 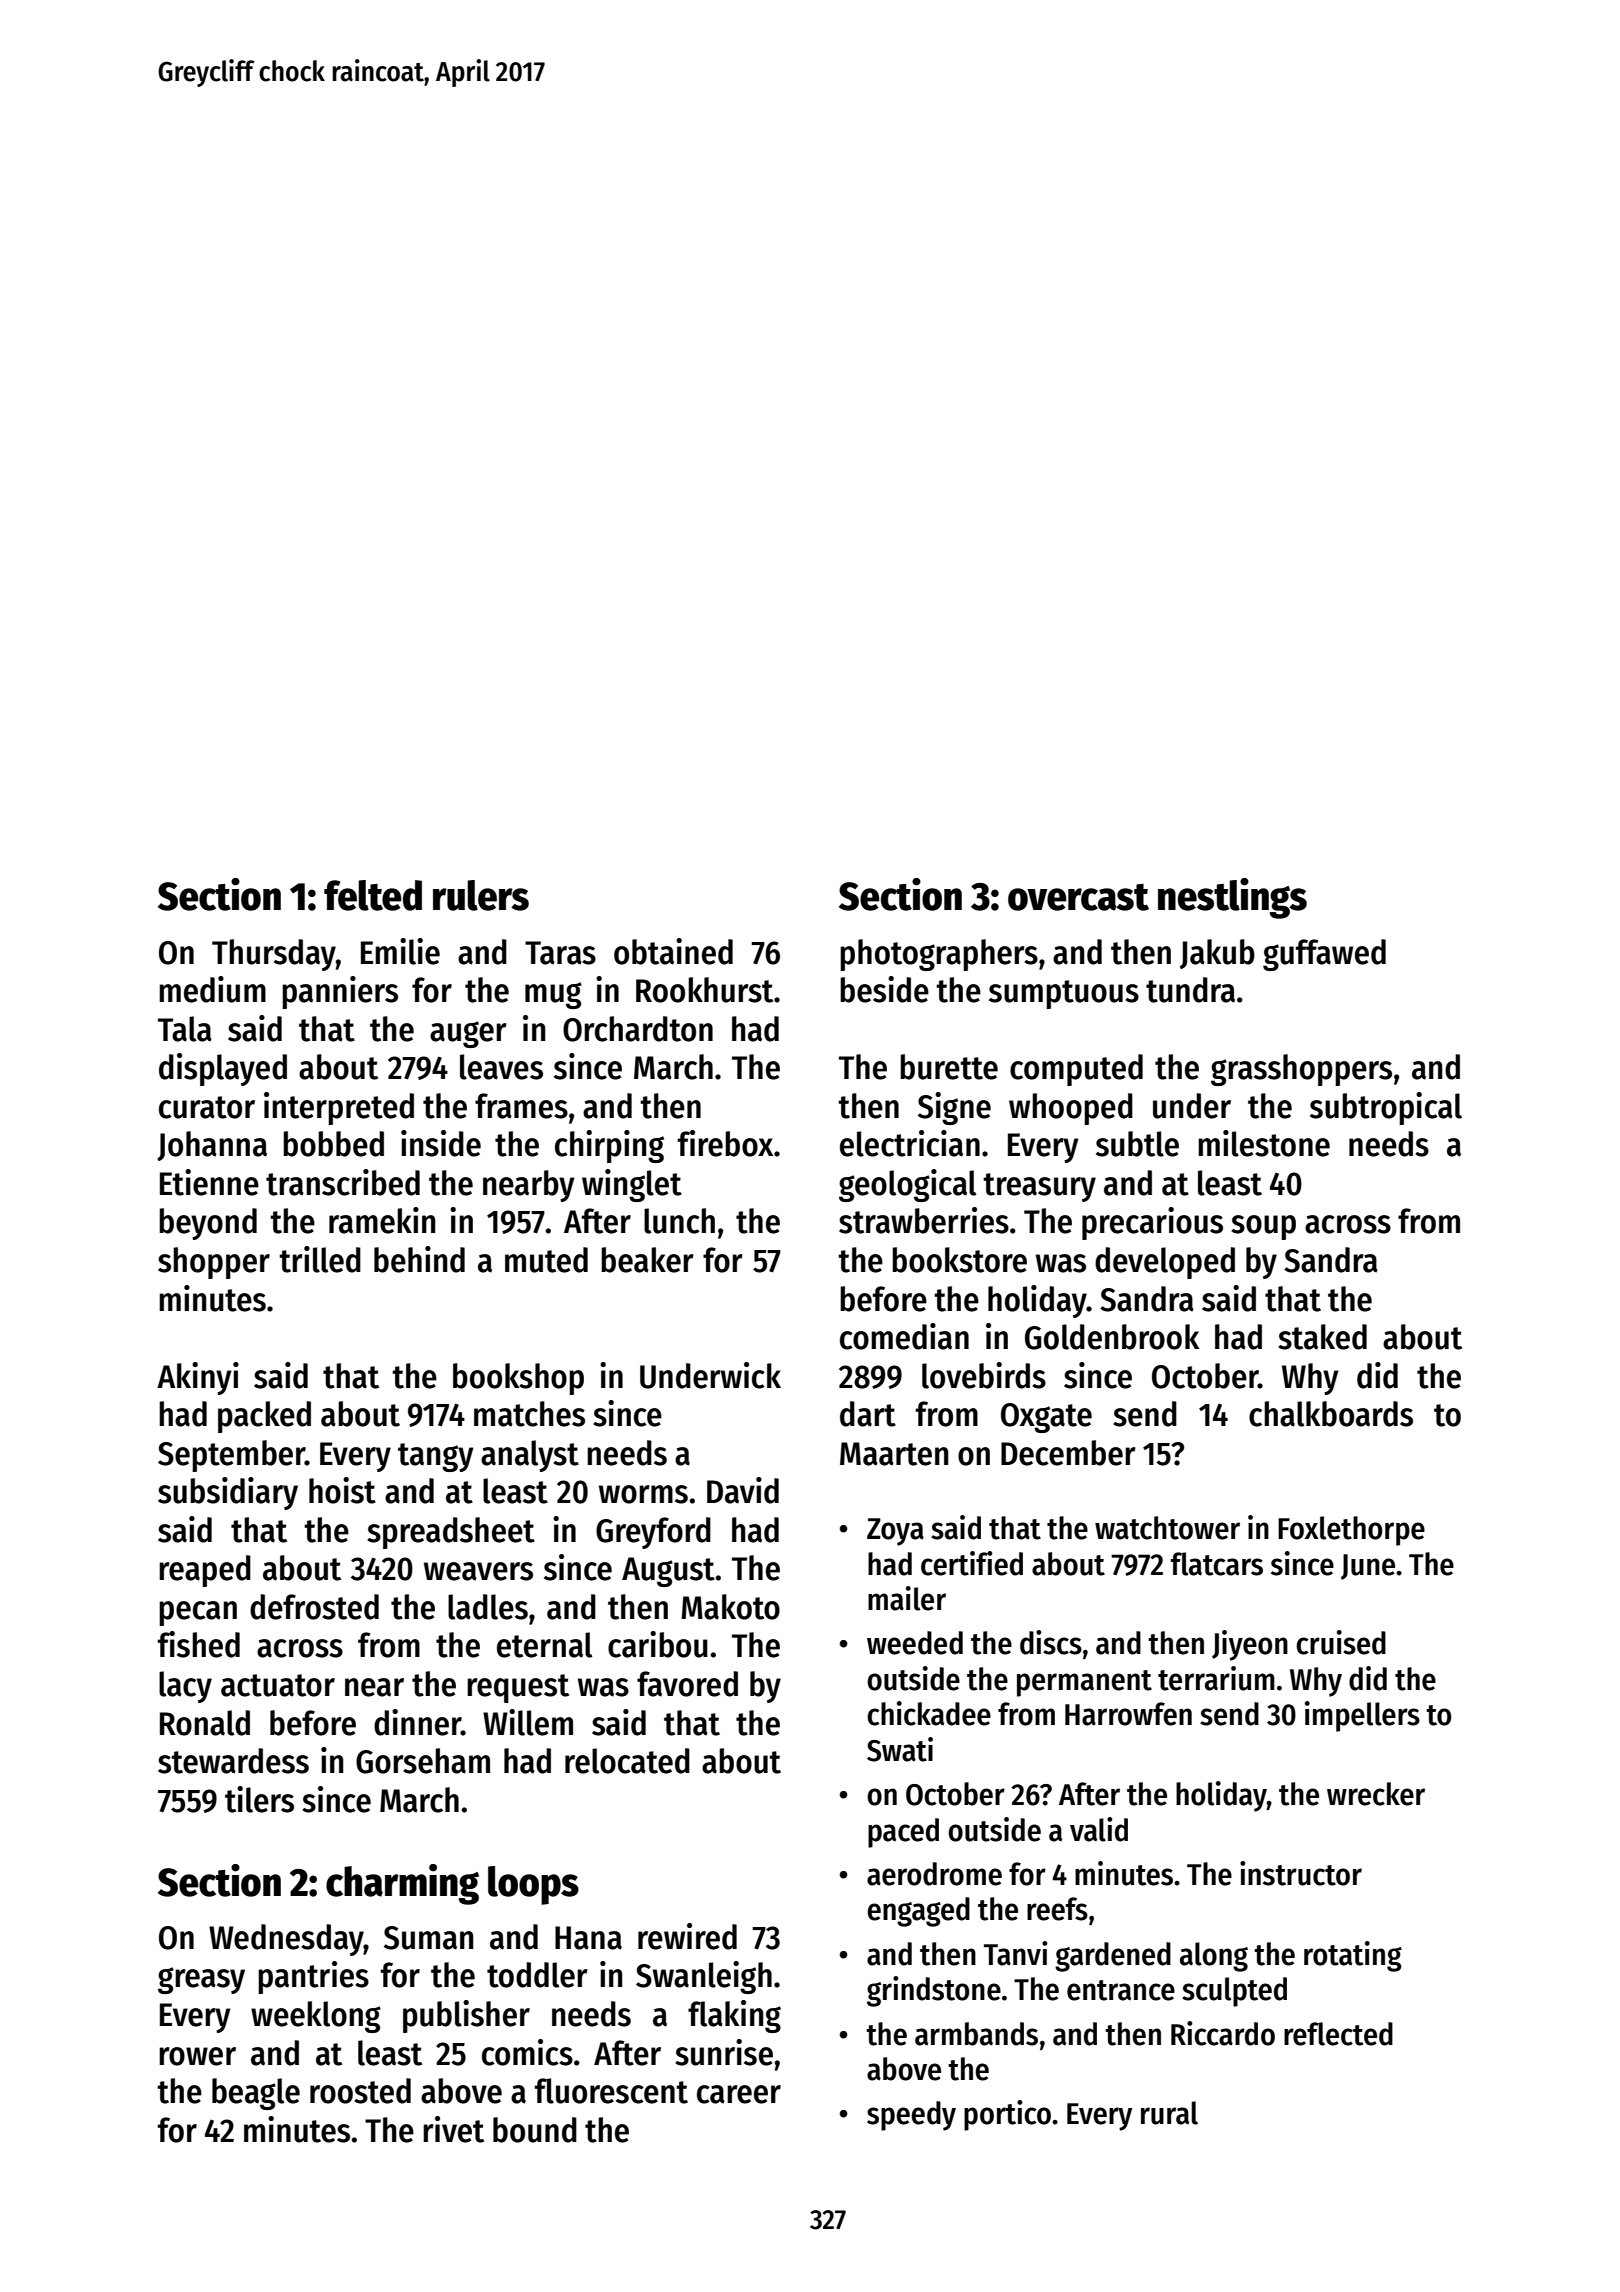 I want to click on overcast, so click(x=1078, y=897).
